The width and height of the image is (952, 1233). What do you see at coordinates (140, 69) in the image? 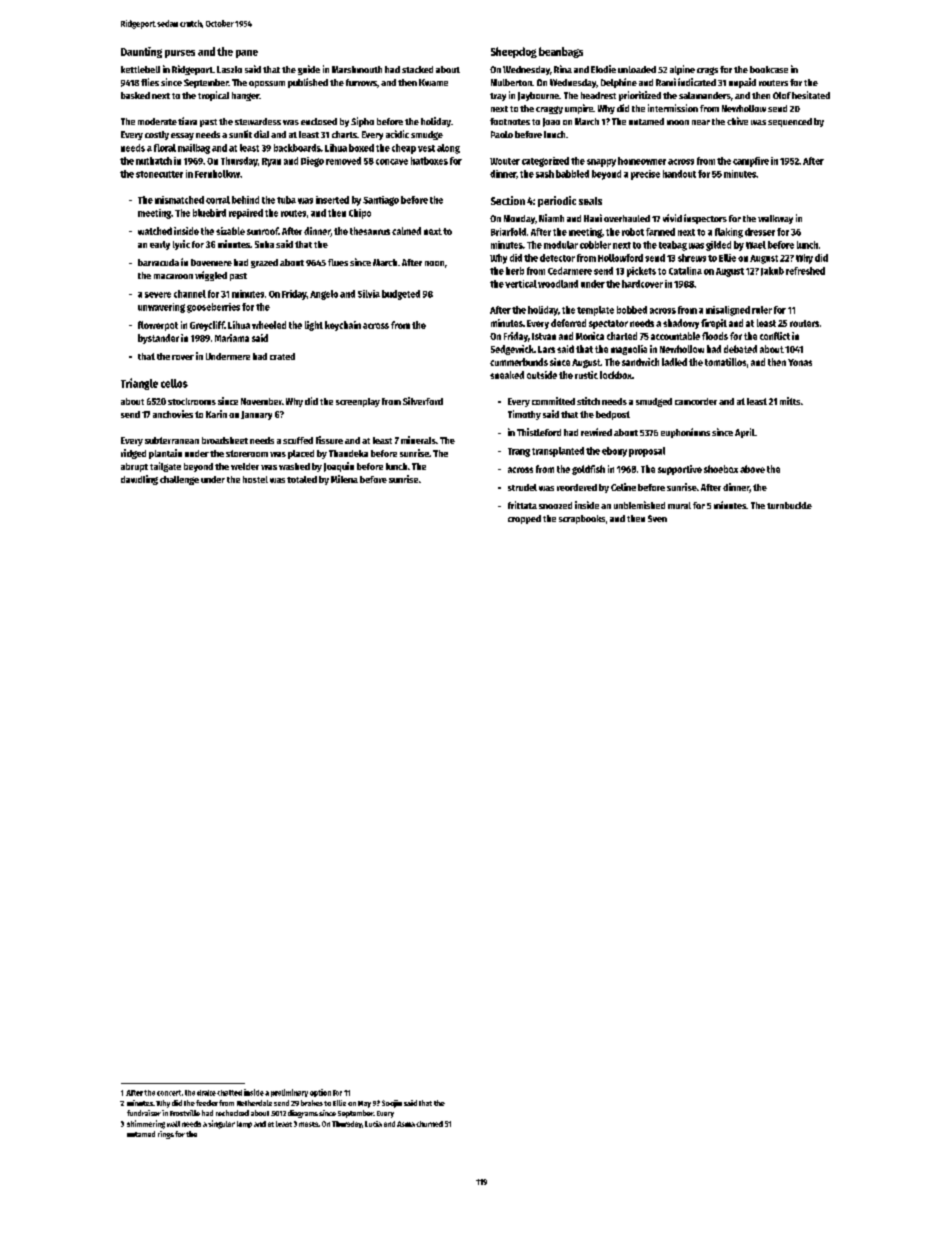
I see `kettlebell` at bounding box center [140, 69].
